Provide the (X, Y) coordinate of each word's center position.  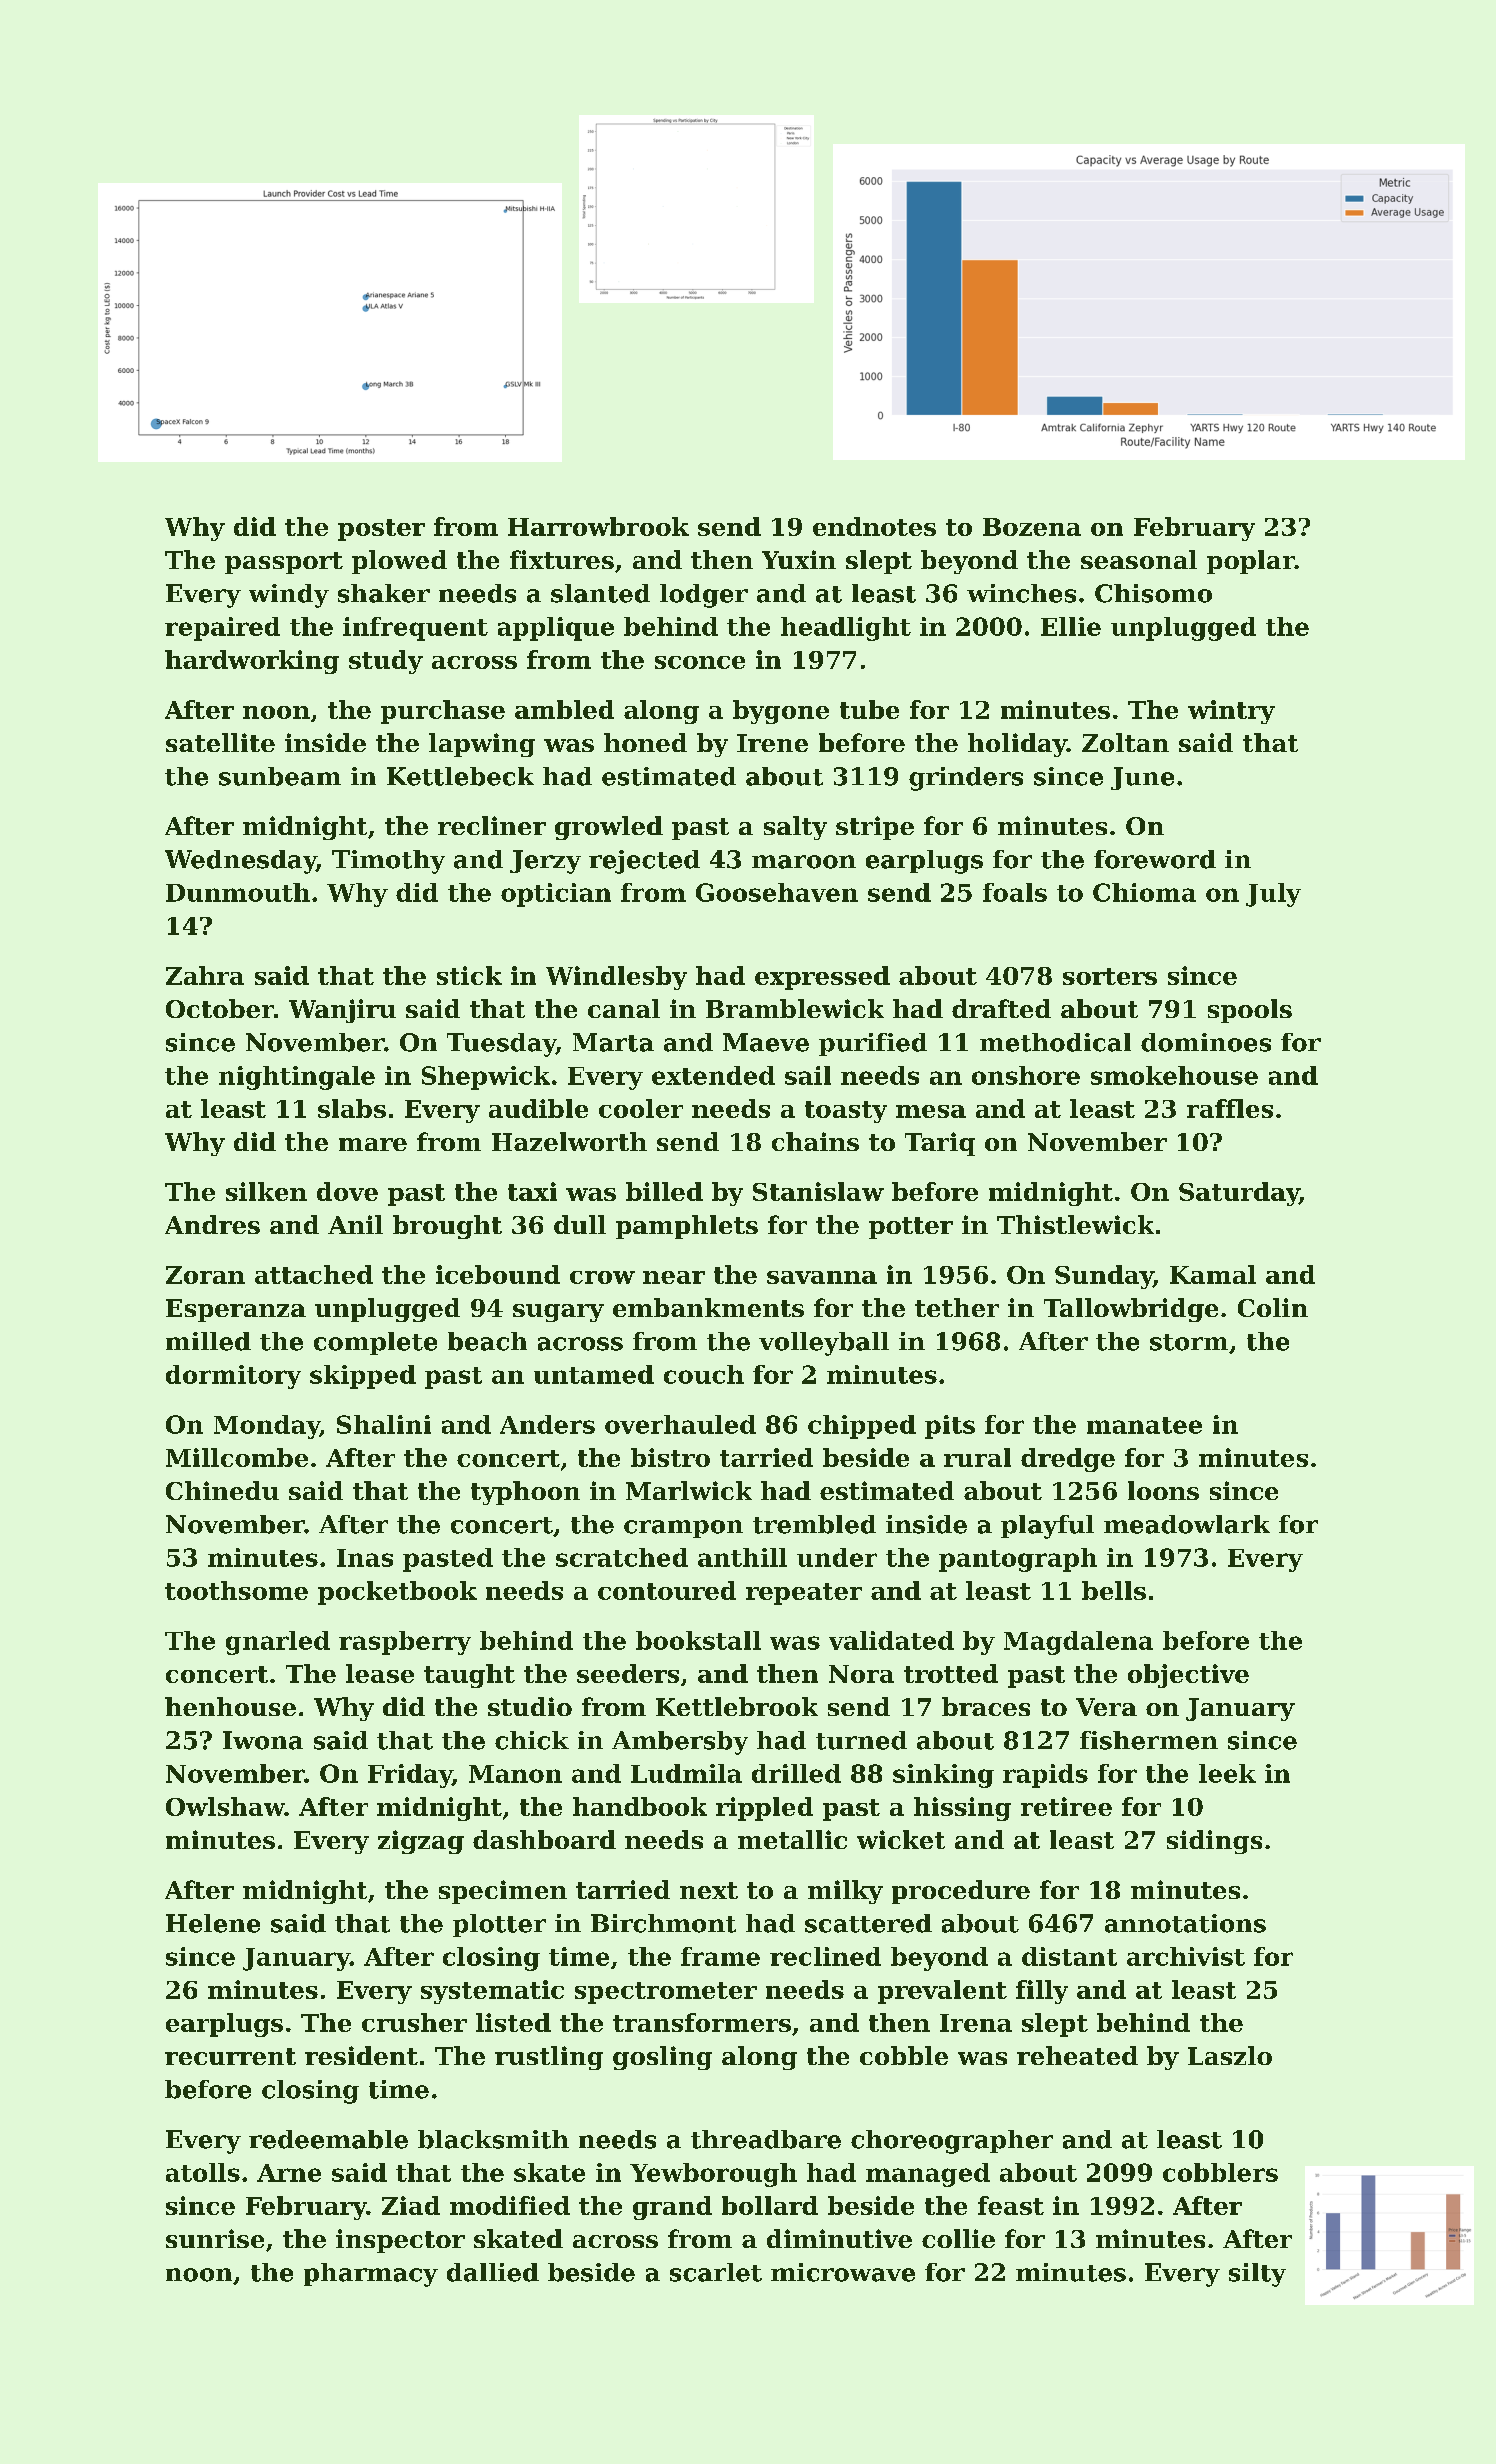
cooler (641, 1108)
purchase (443, 712)
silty (1257, 2275)
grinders (966, 779)
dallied (493, 2272)
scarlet (716, 2272)
